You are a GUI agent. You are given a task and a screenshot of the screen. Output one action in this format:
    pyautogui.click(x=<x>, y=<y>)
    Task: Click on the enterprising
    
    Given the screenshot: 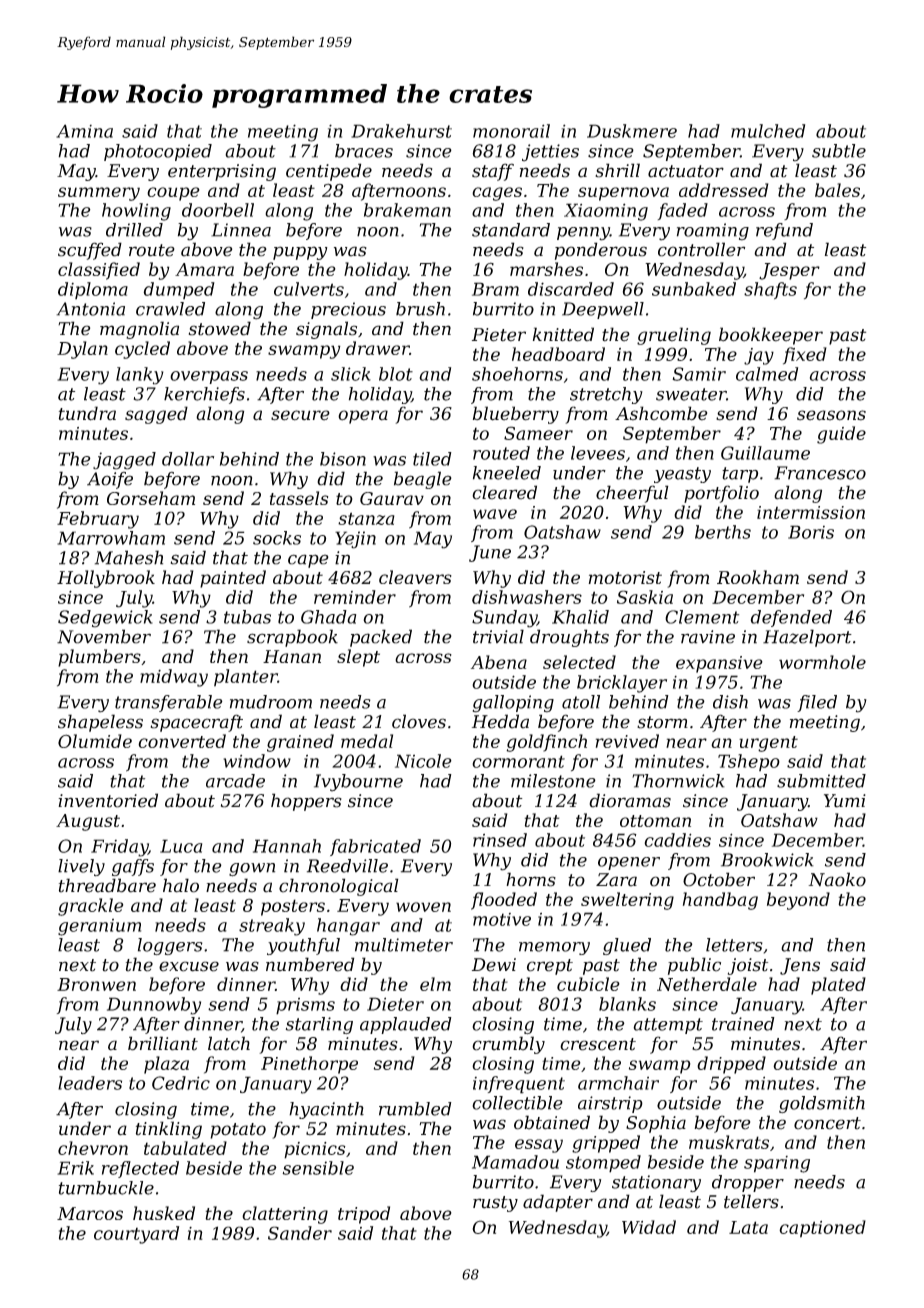 What is the action you would take?
    pyautogui.click(x=222, y=172)
